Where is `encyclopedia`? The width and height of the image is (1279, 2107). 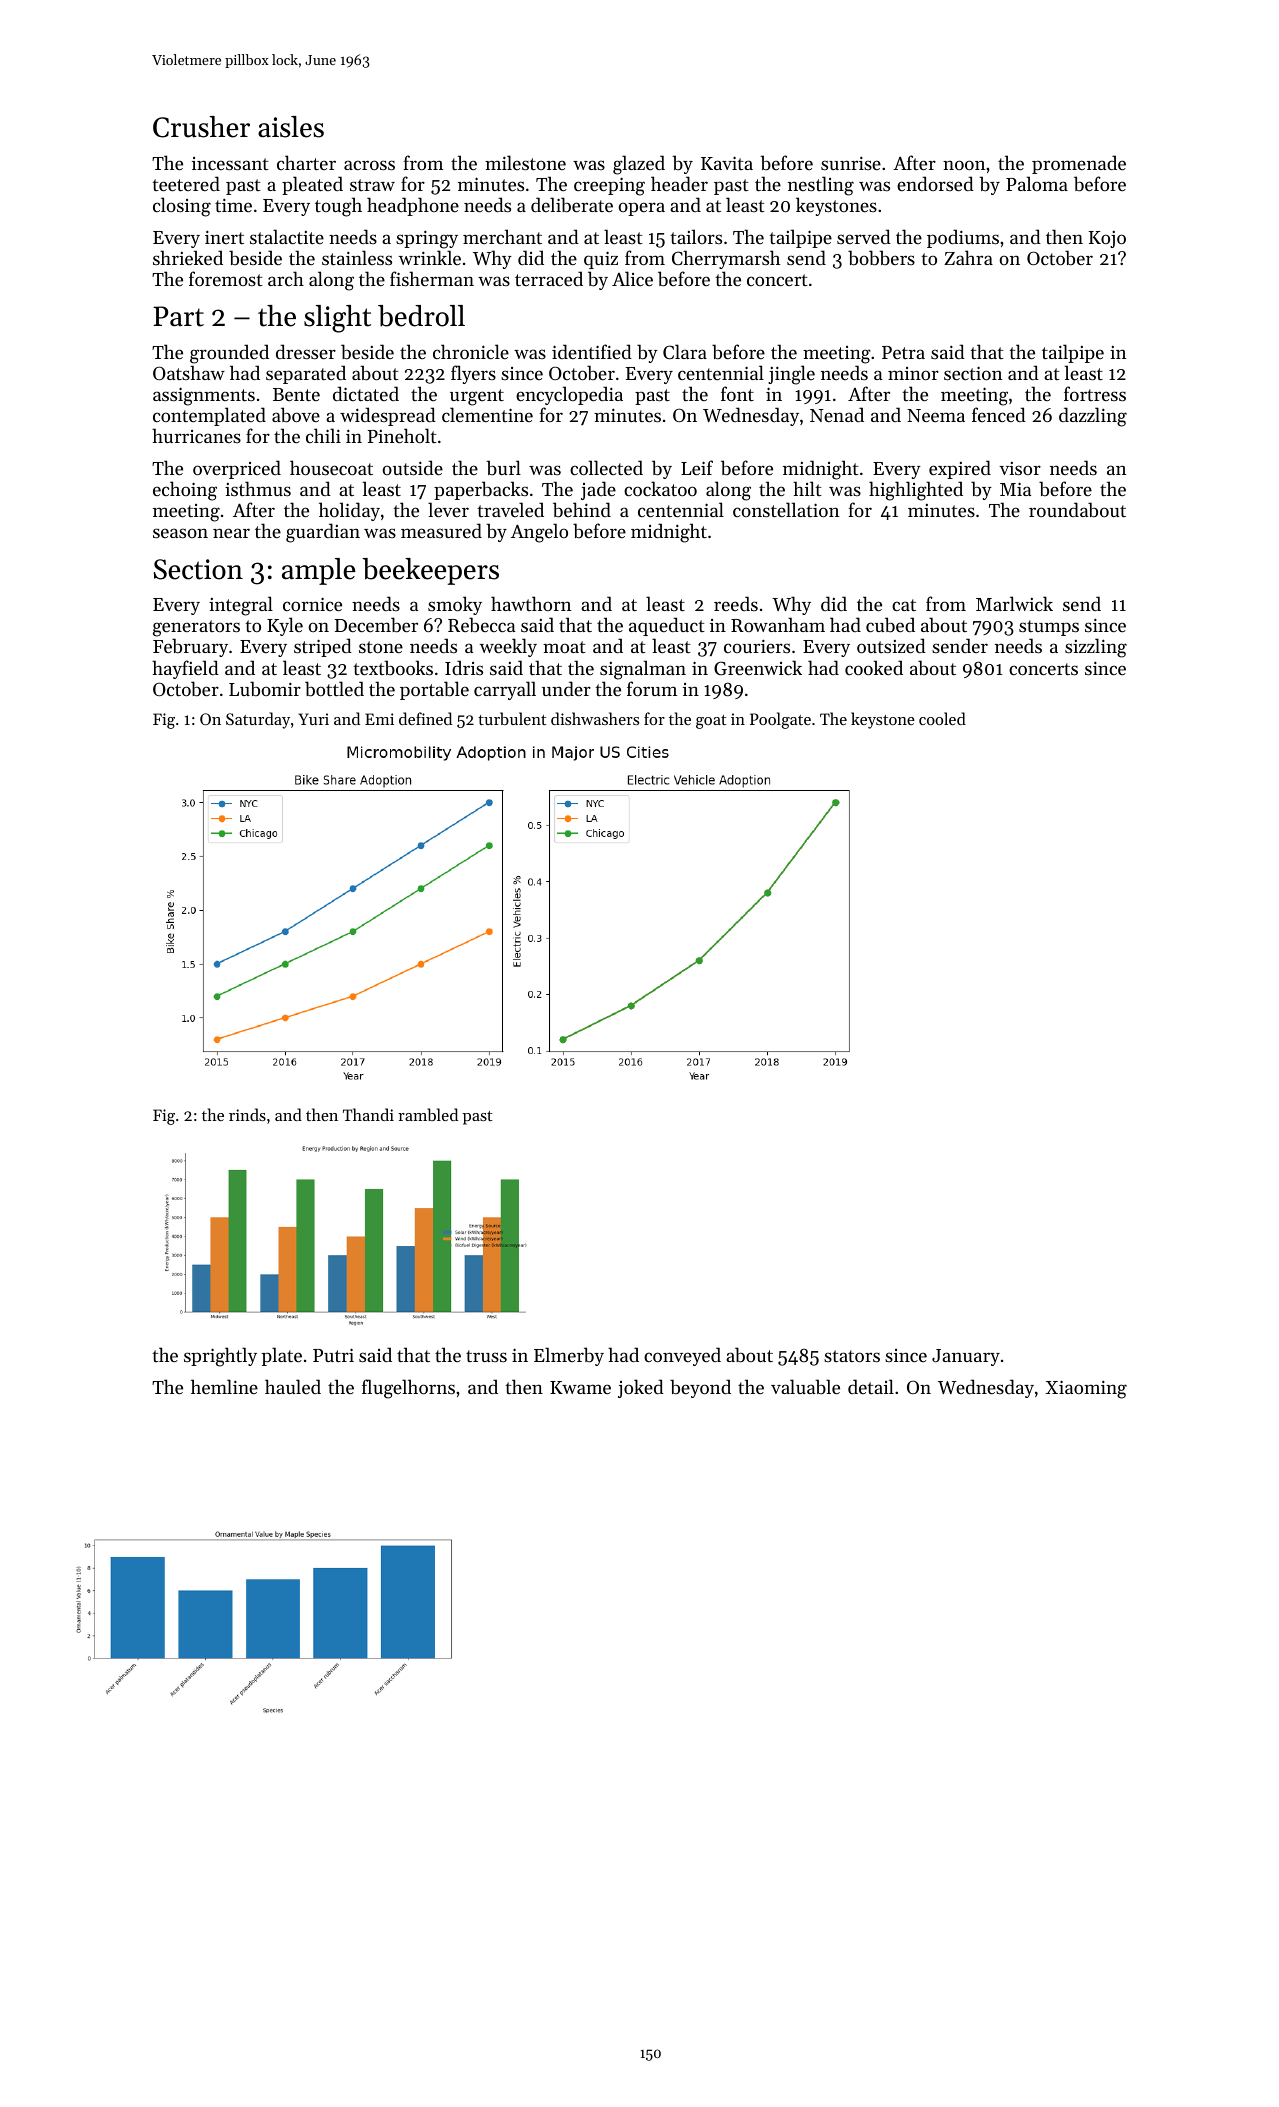
encyclopedia is located at coordinates (569, 395).
